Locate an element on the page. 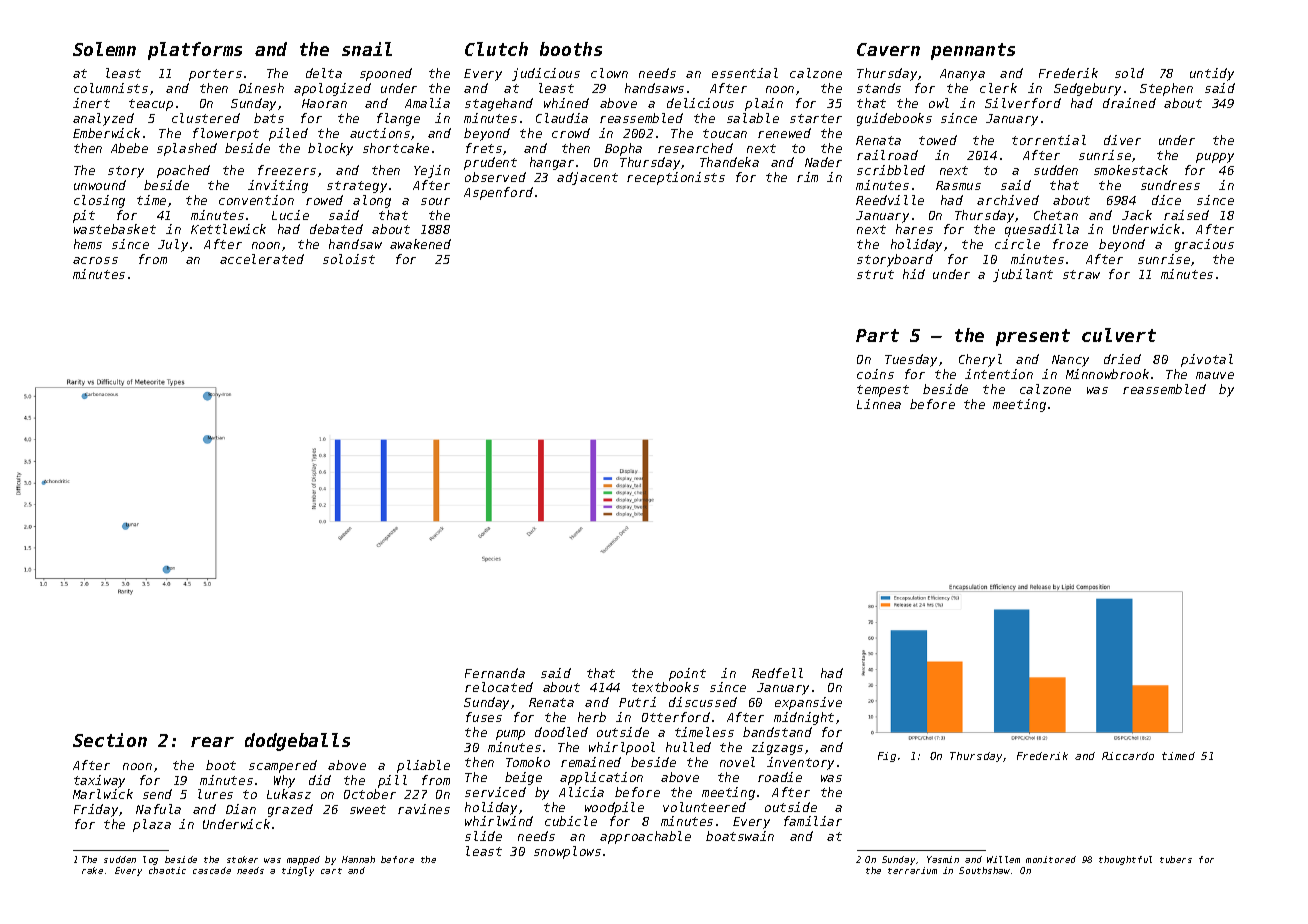  dodgeballs is located at coordinates (297, 742).
